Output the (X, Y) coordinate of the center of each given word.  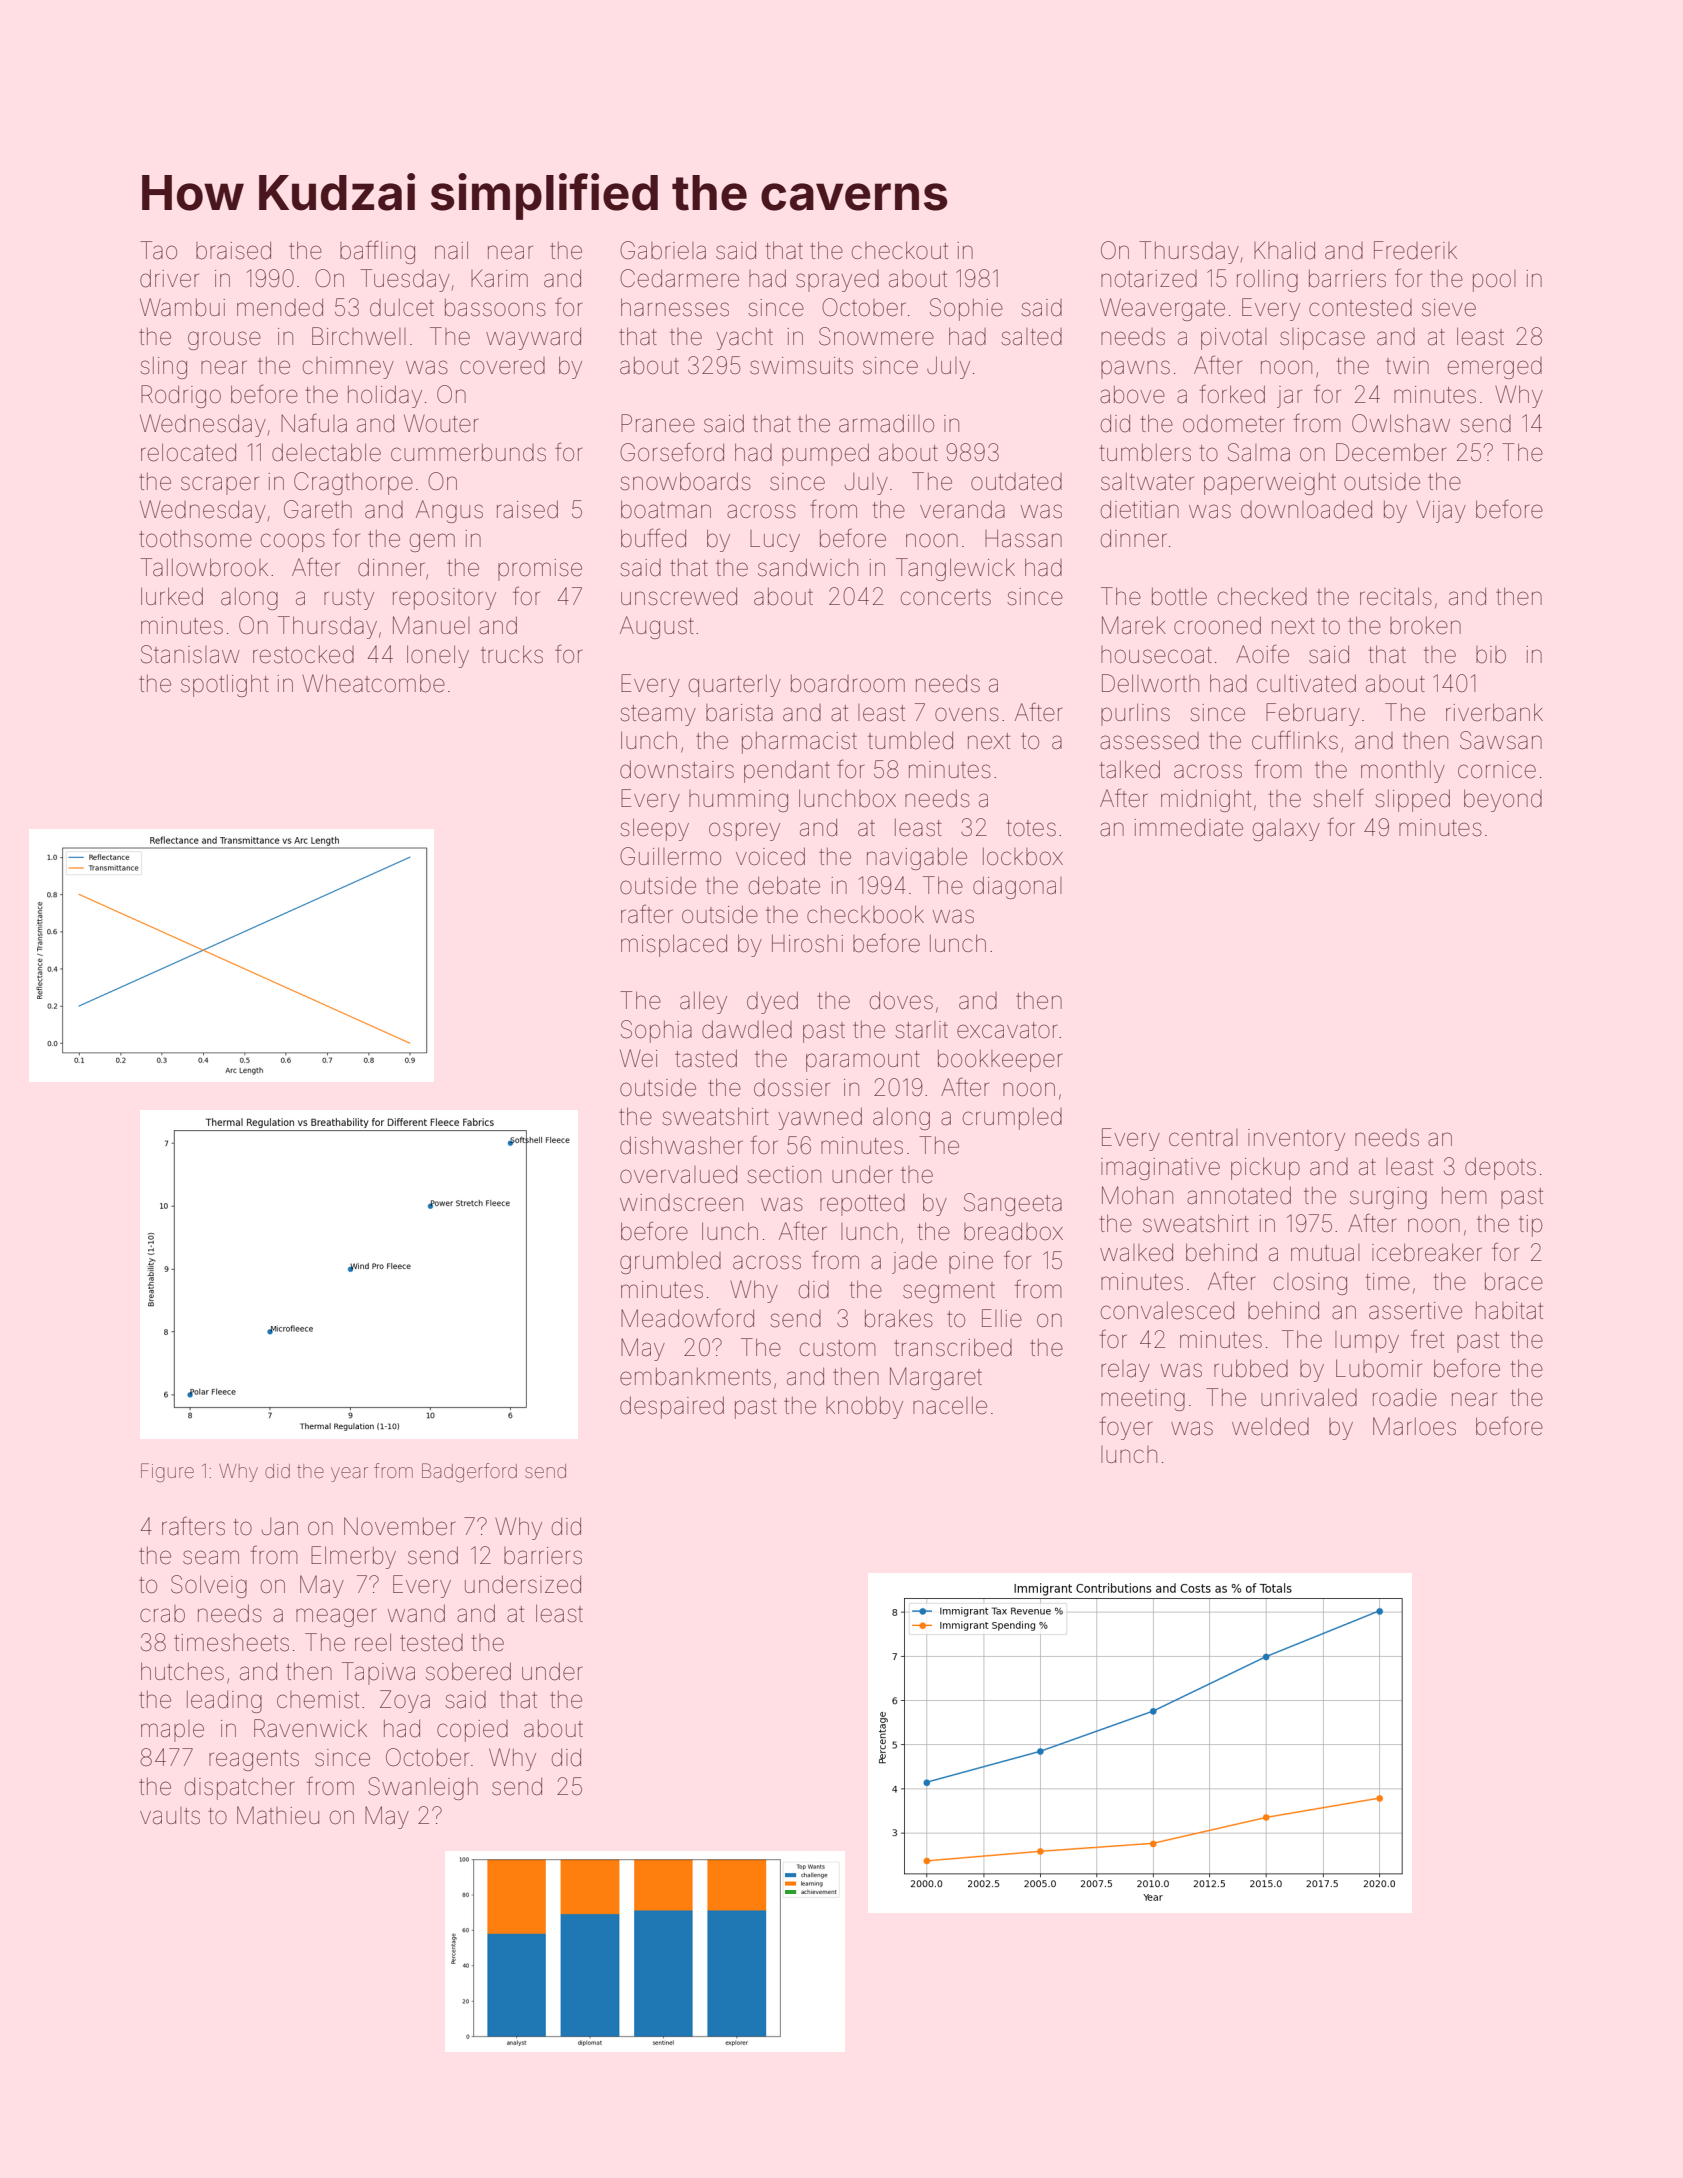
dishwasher (681, 1145)
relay (1125, 1371)
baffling (377, 252)
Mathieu (278, 1815)
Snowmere (876, 336)
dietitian (1140, 510)
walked (1136, 1253)
